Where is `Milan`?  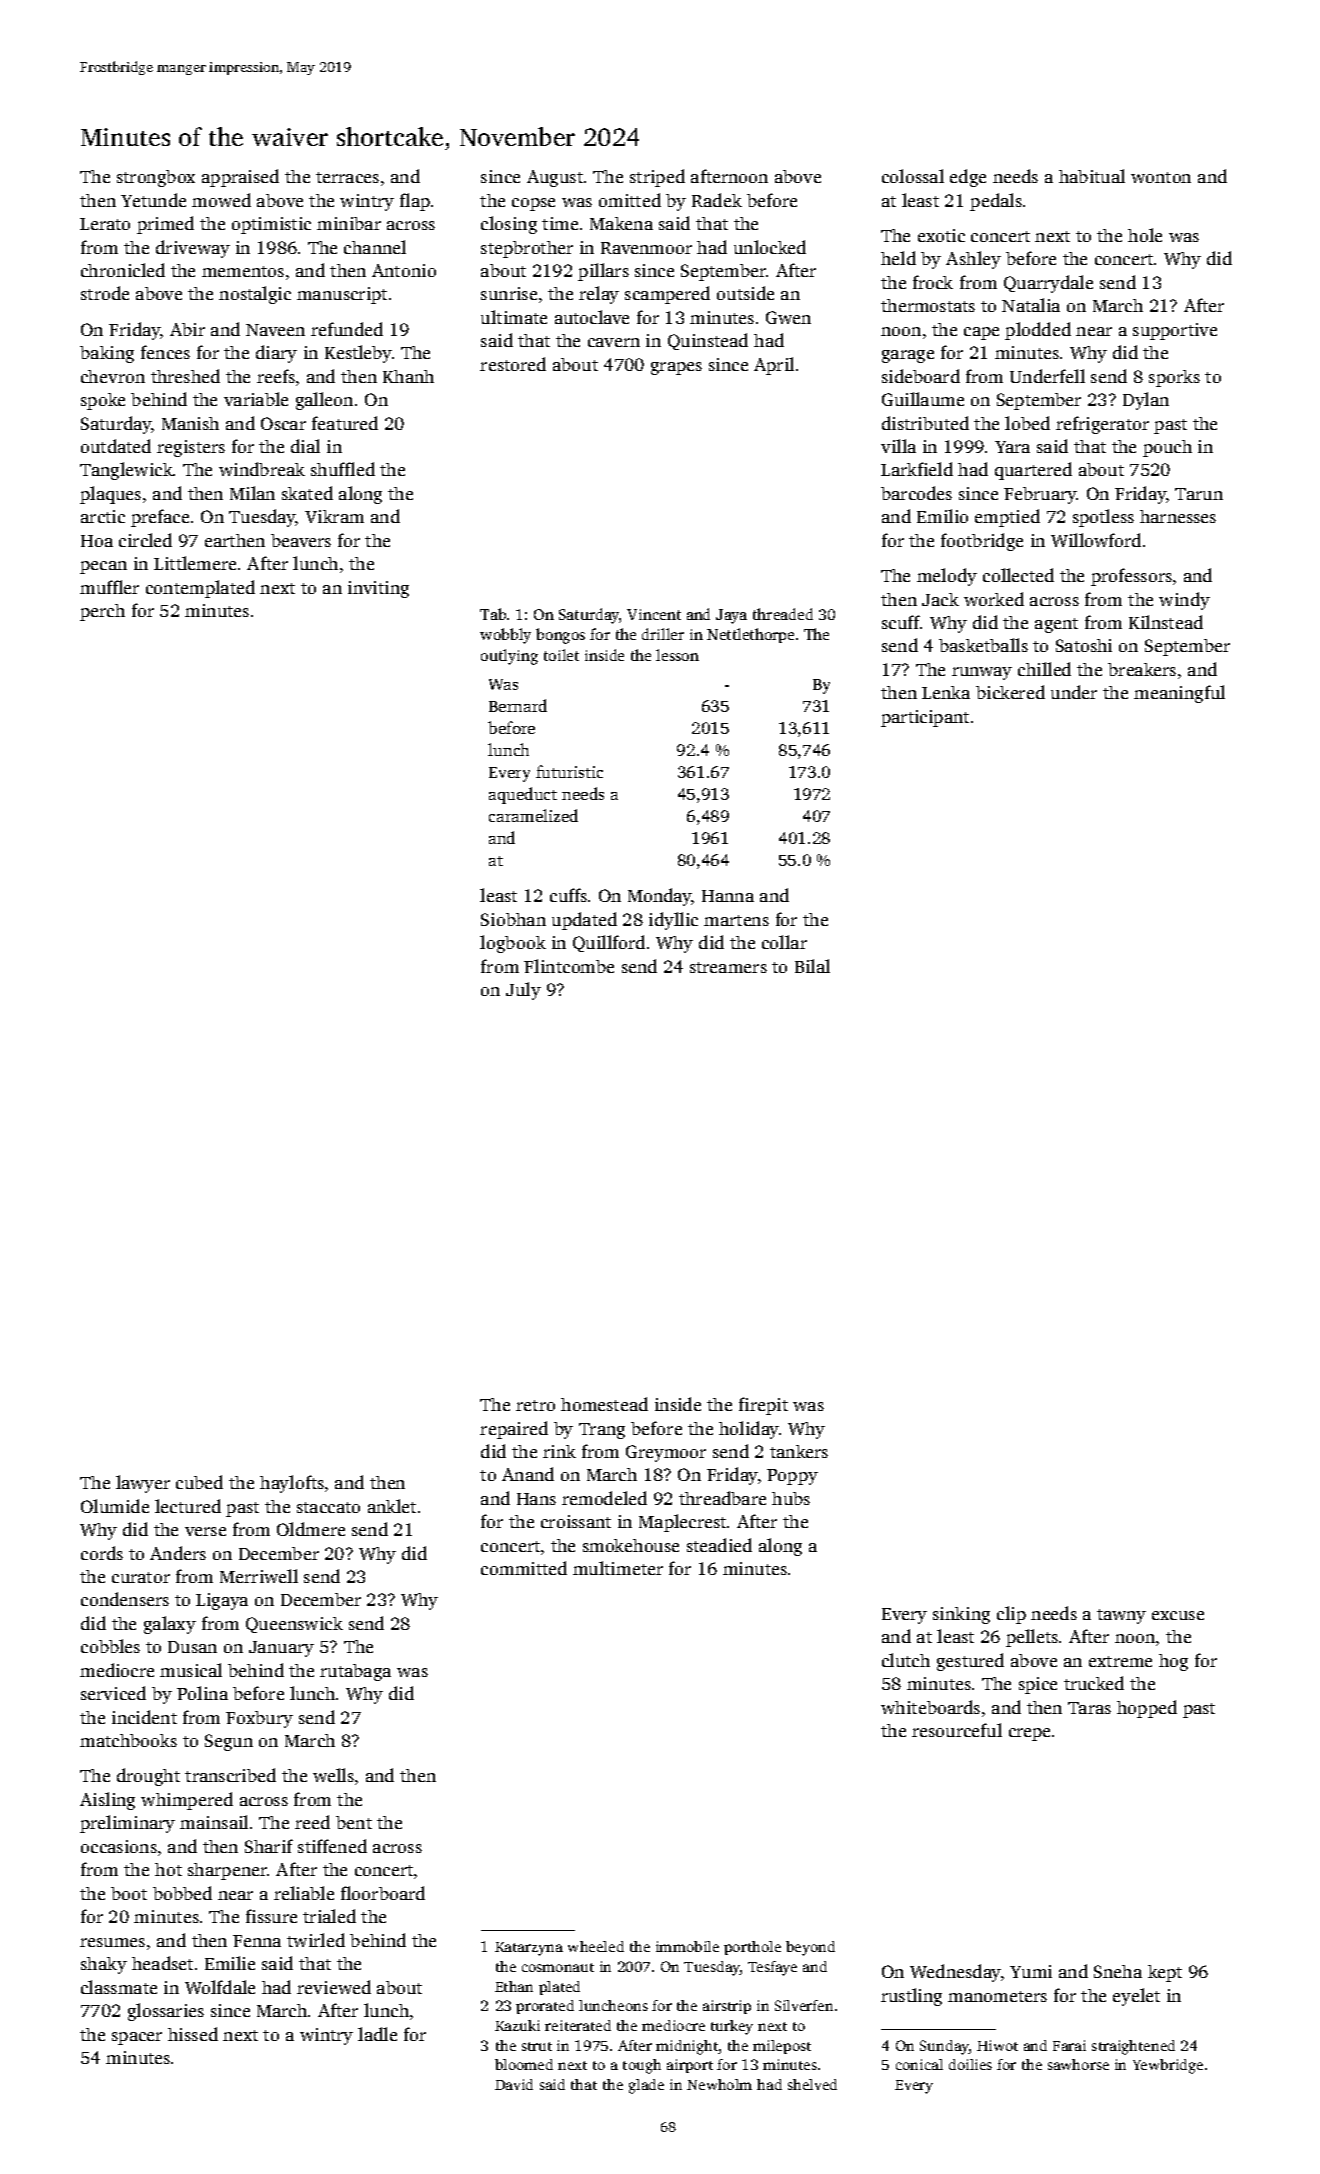
Milan is located at coordinates (252, 493).
